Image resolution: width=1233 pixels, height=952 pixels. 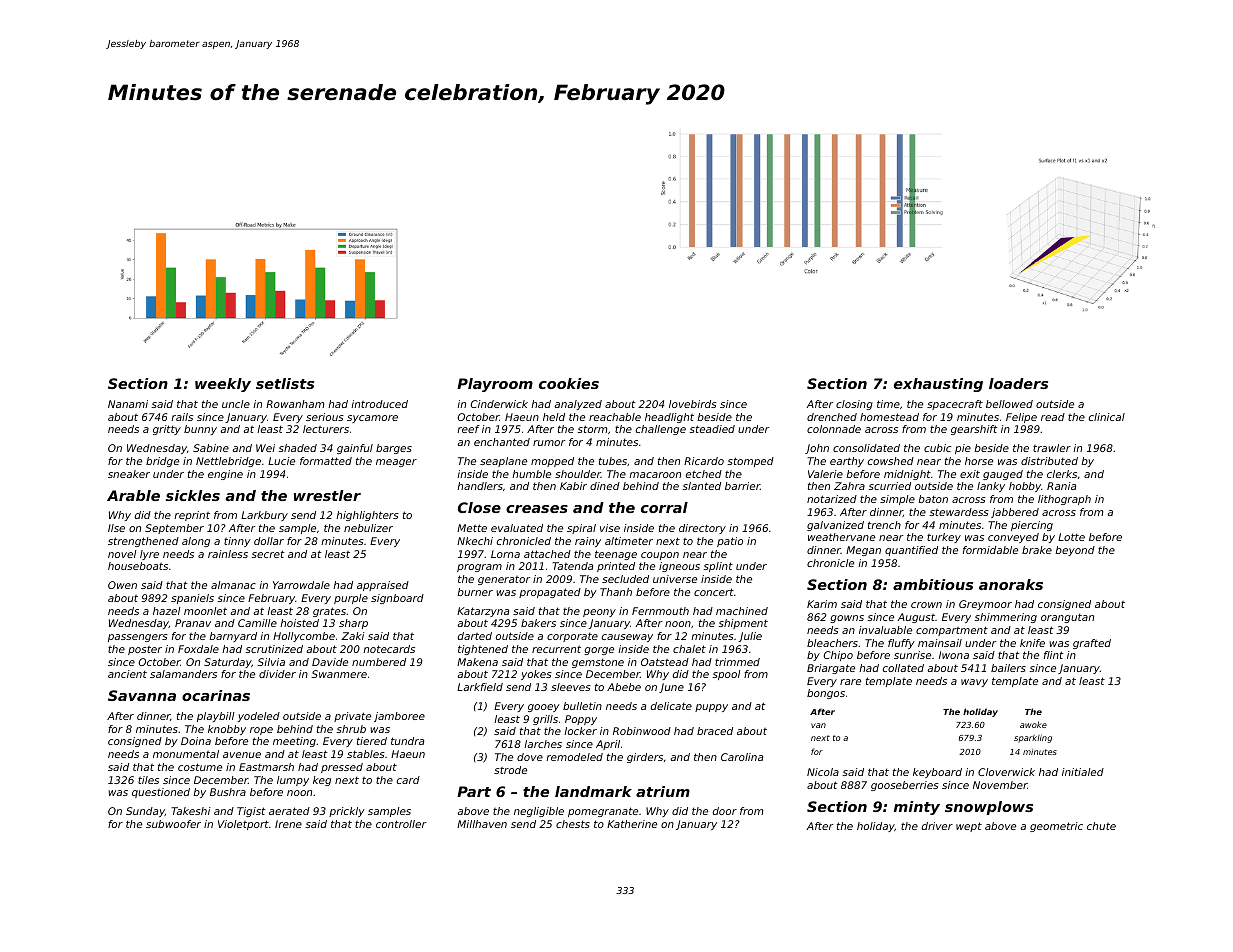 I want to click on negligible, so click(x=539, y=812).
